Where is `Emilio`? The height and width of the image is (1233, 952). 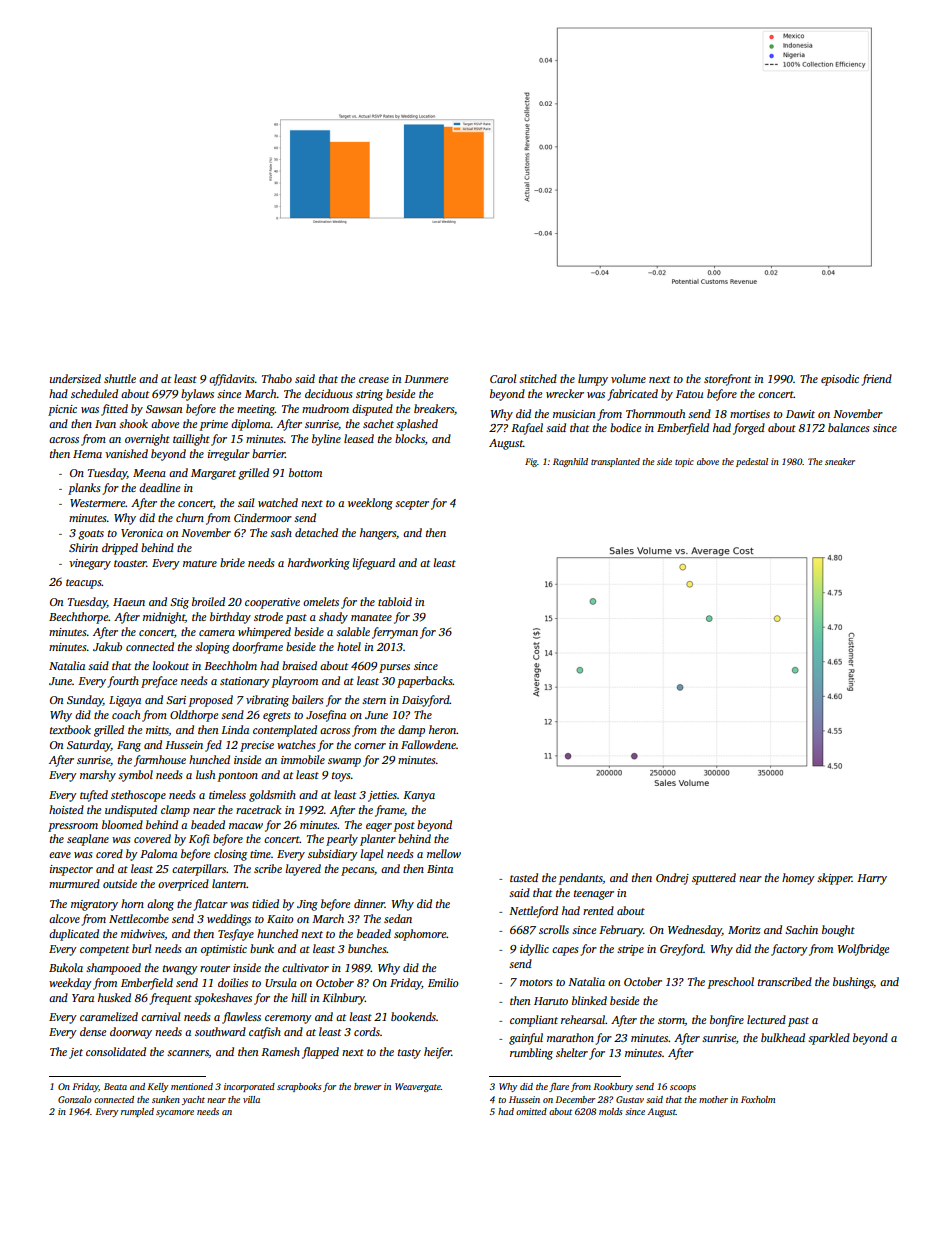
Emilio is located at coordinates (443, 982).
